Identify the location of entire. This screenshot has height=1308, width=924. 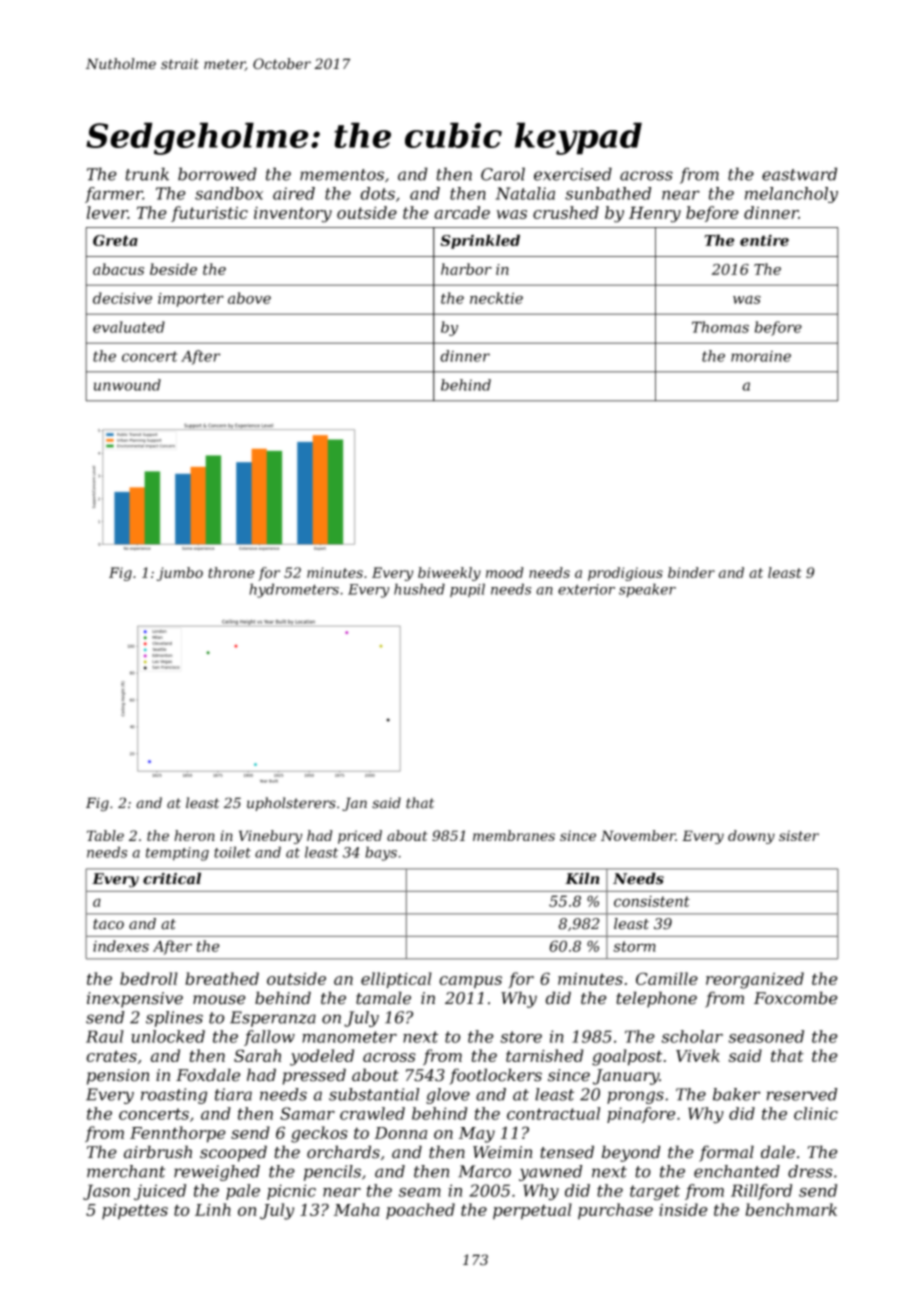
(764, 240).
